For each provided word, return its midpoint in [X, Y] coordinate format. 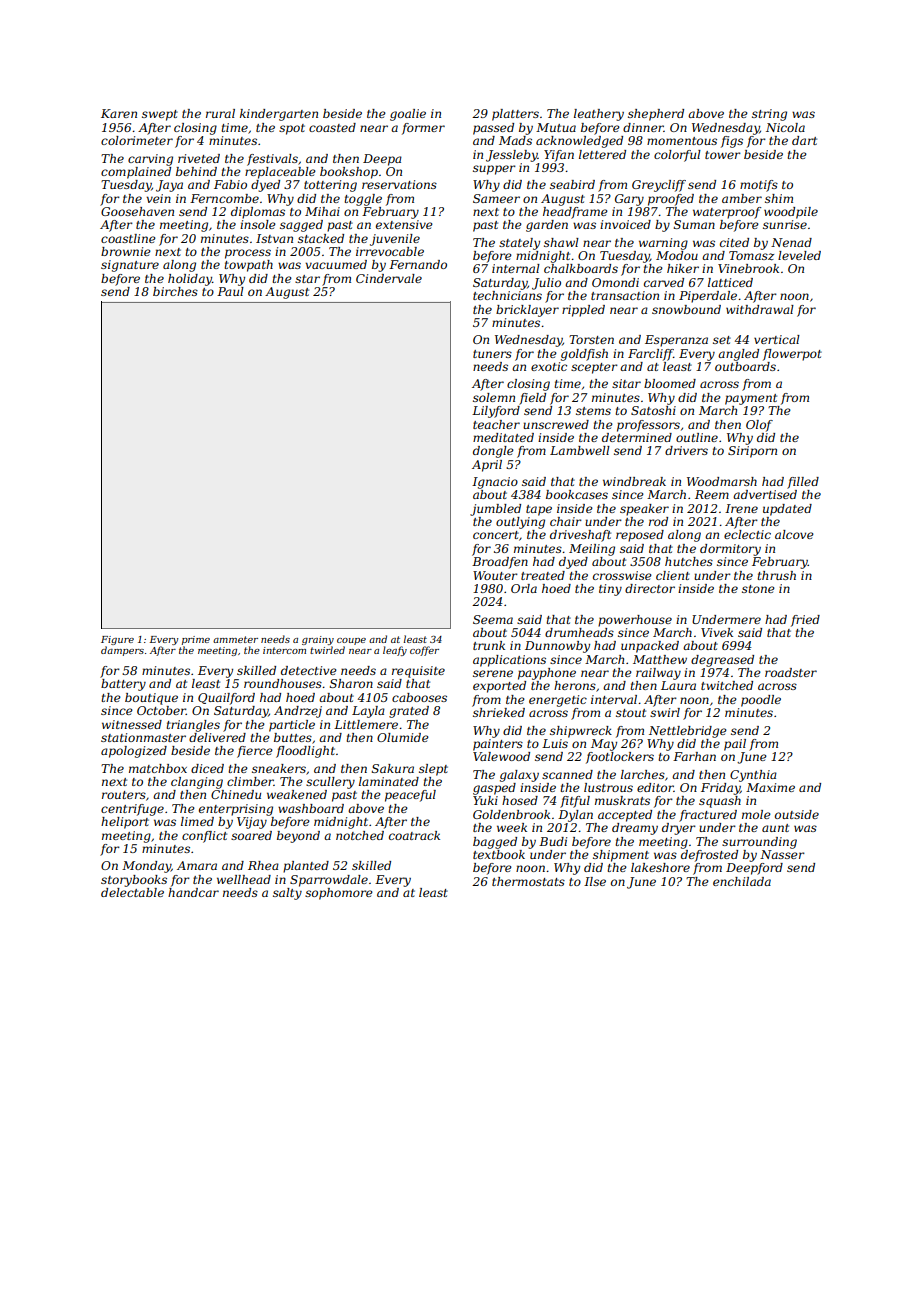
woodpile [791, 213]
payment [751, 399]
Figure [117, 640]
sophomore [339, 894]
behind [196, 171]
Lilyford [496, 412]
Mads [515, 140]
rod [658, 521]
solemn [494, 397]
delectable [132, 892]
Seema [493, 619]
